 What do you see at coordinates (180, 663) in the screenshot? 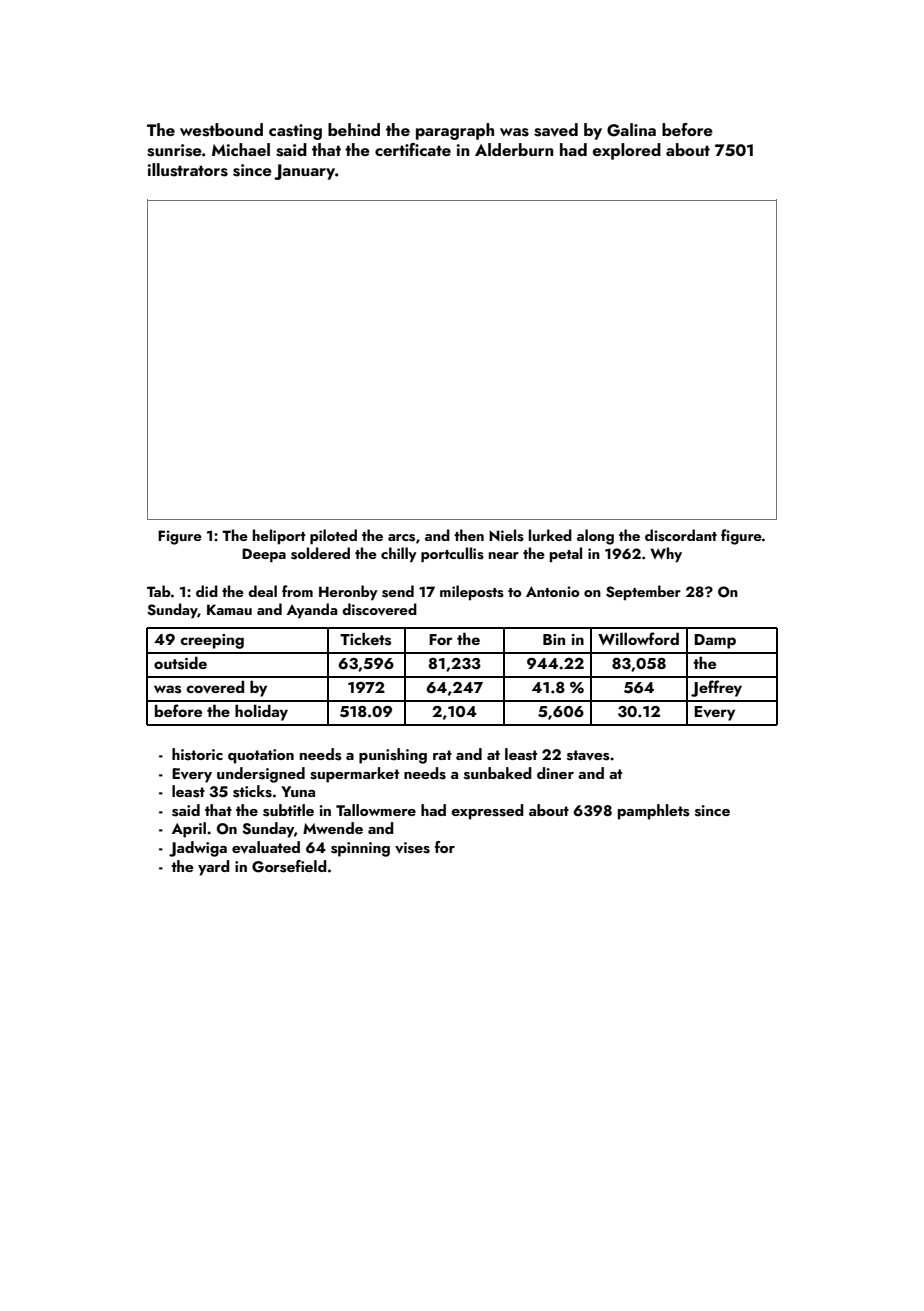
I see `outside` at bounding box center [180, 663].
